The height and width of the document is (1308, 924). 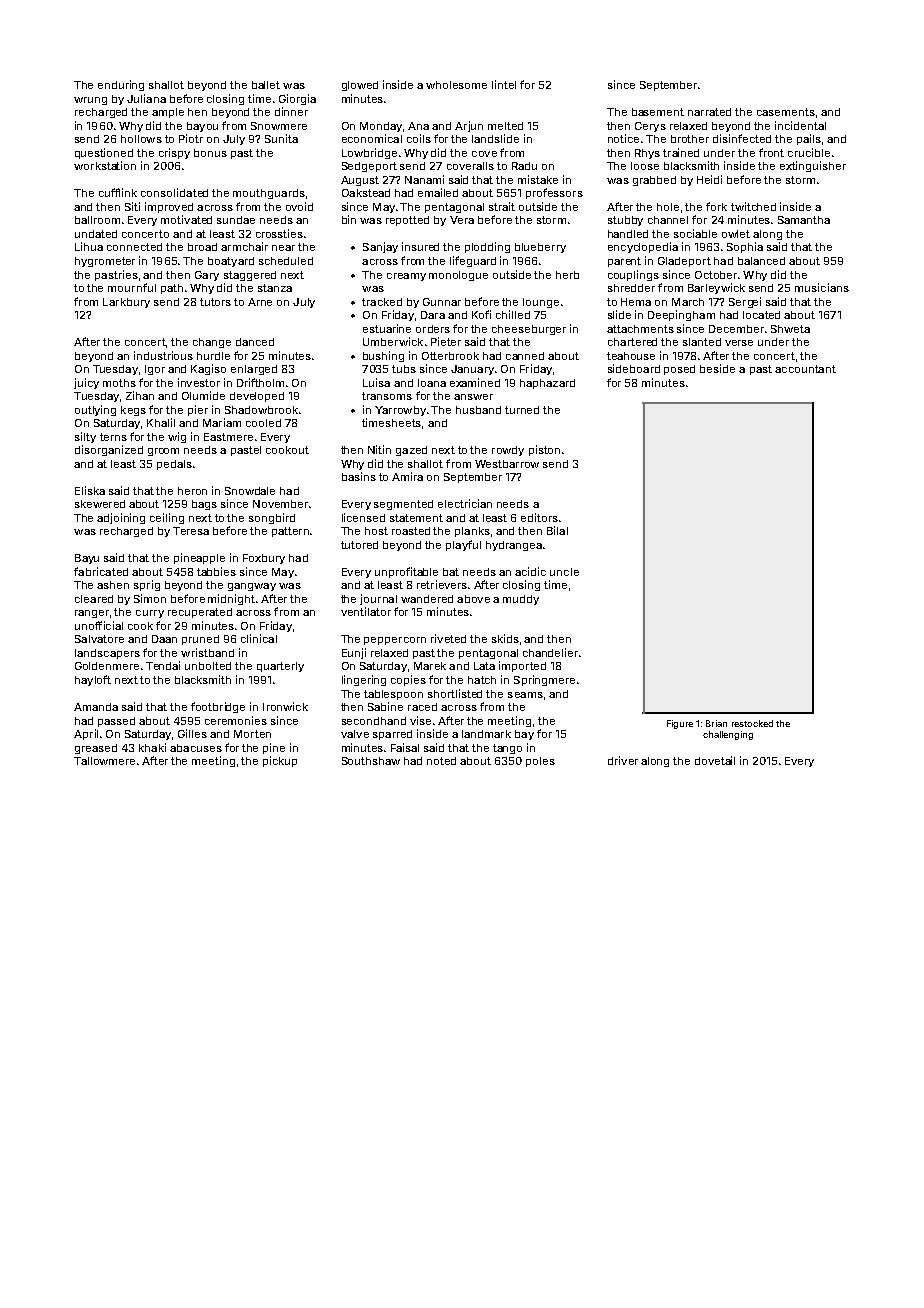 What do you see at coordinates (469, 126) in the document?
I see `Arjun` at bounding box center [469, 126].
